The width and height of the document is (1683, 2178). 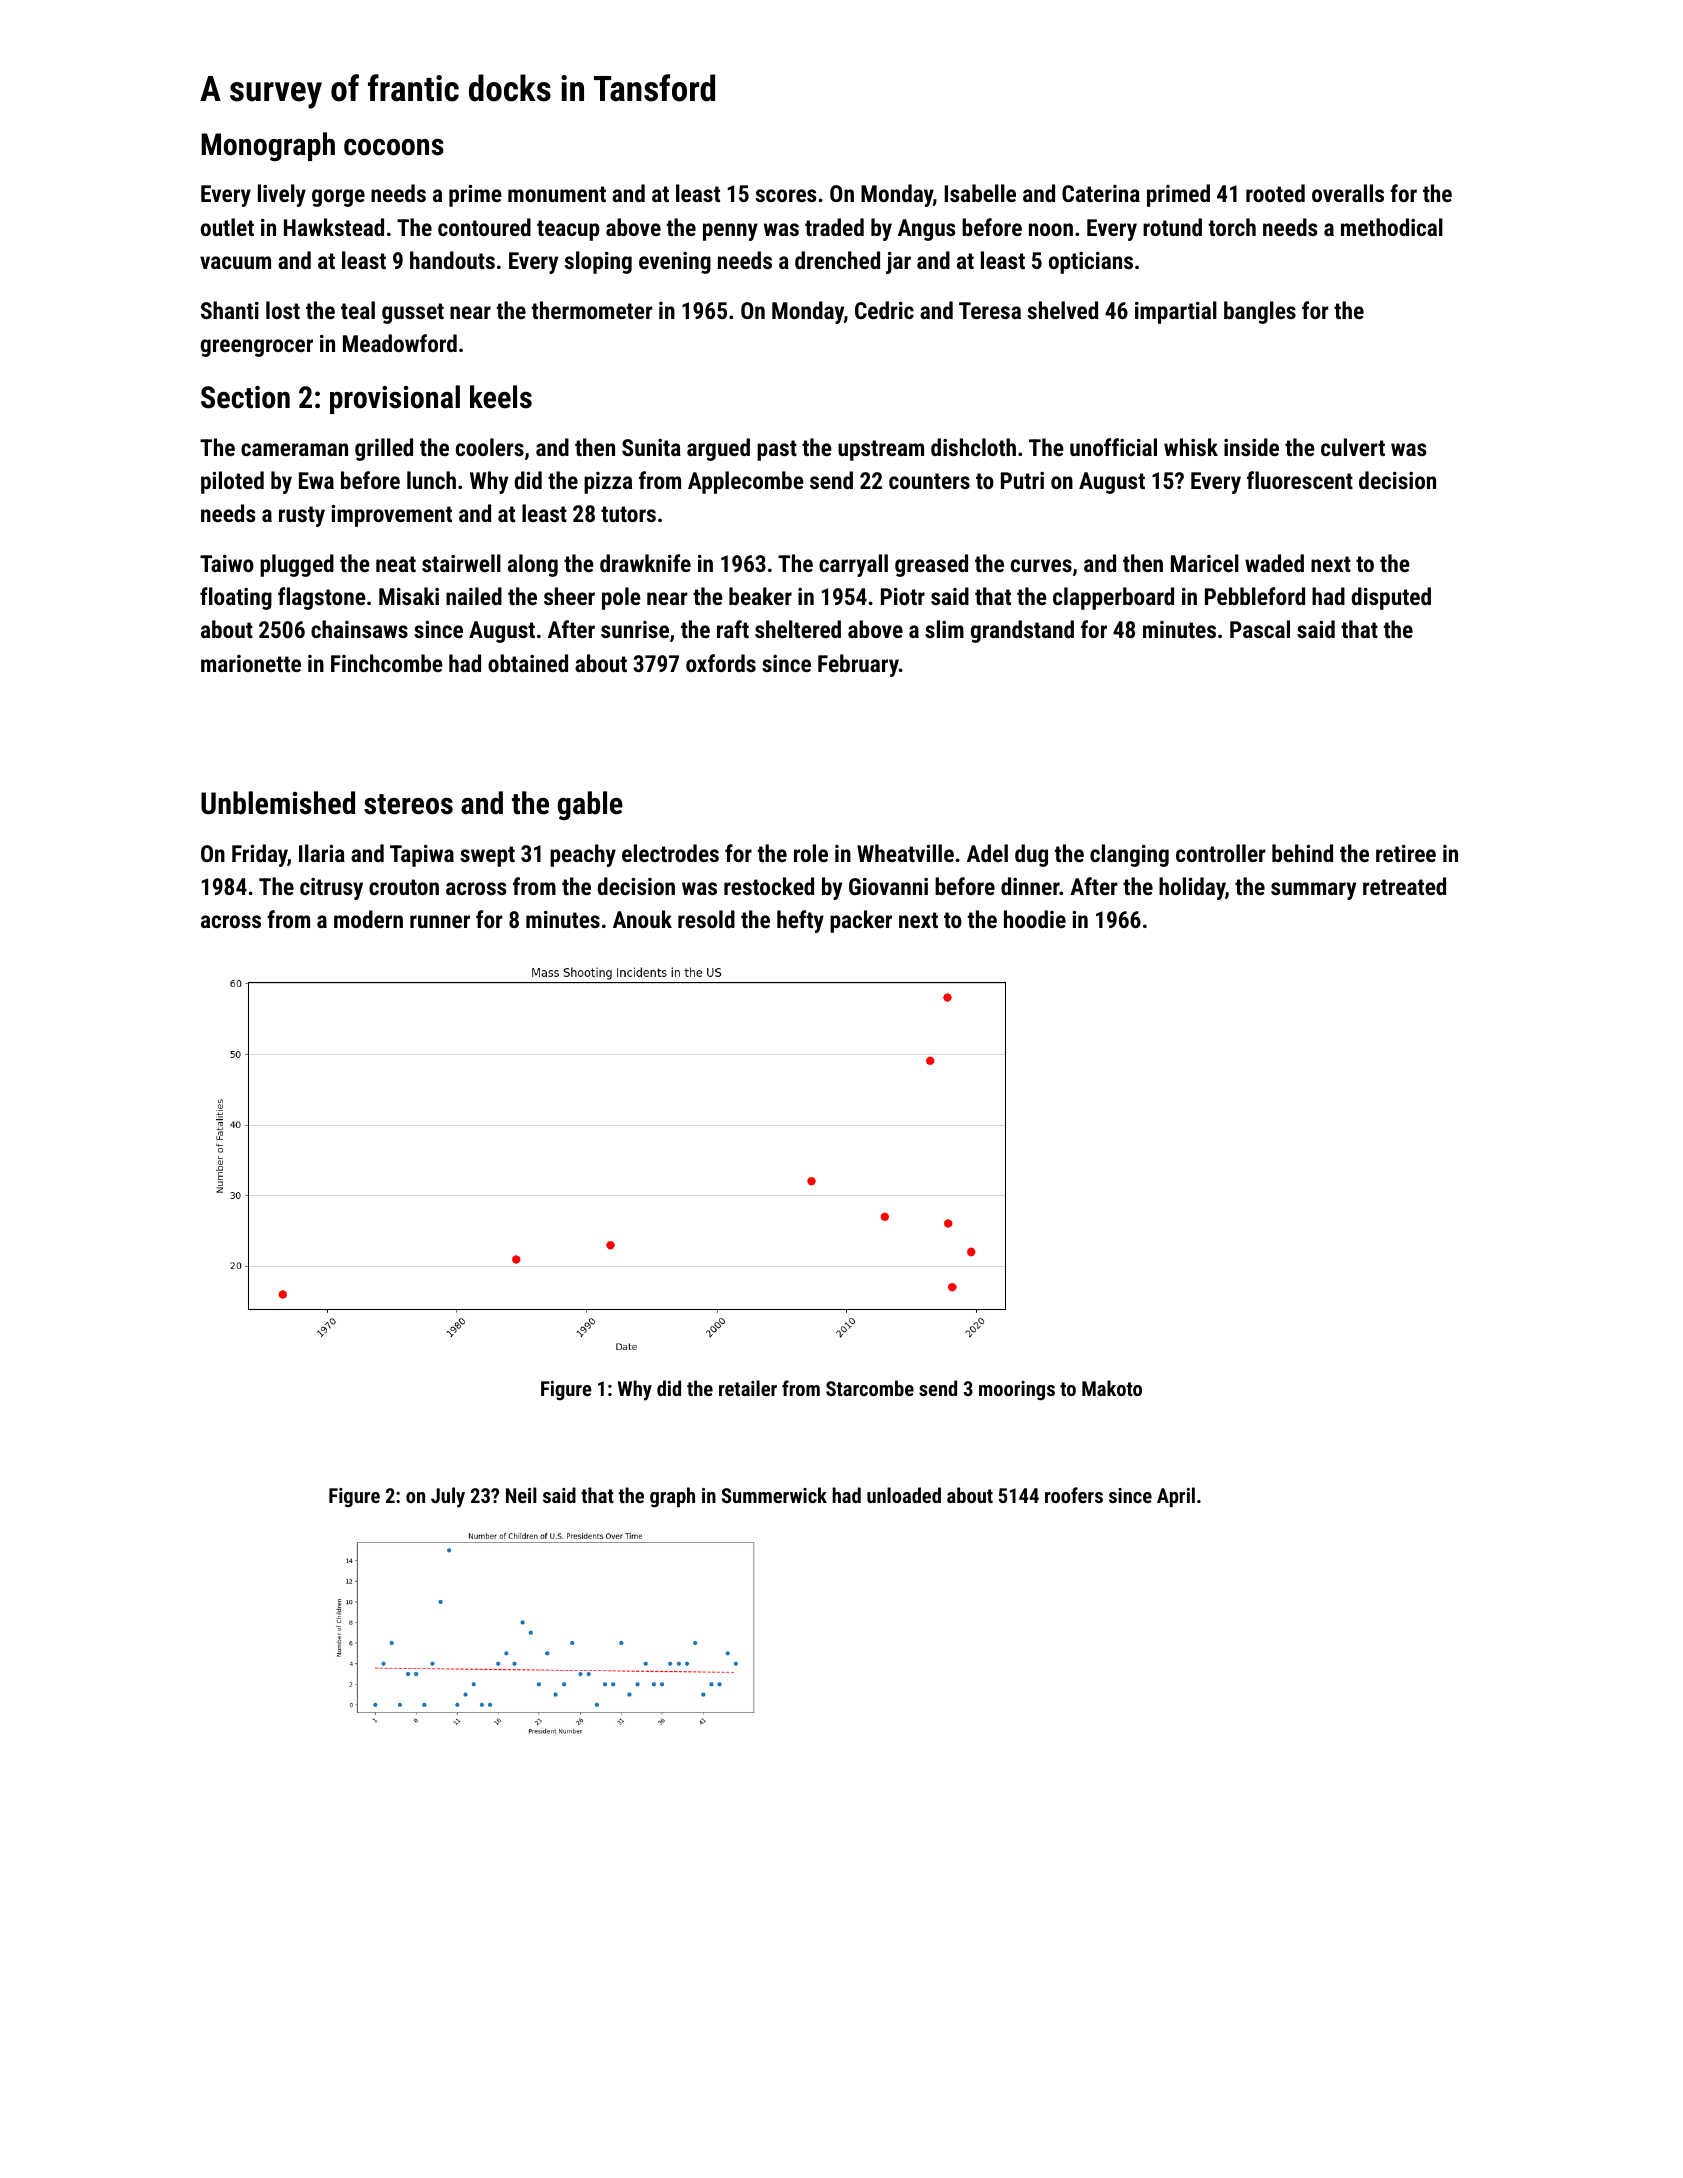 I want to click on shelved, so click(x=1063, y=310).
